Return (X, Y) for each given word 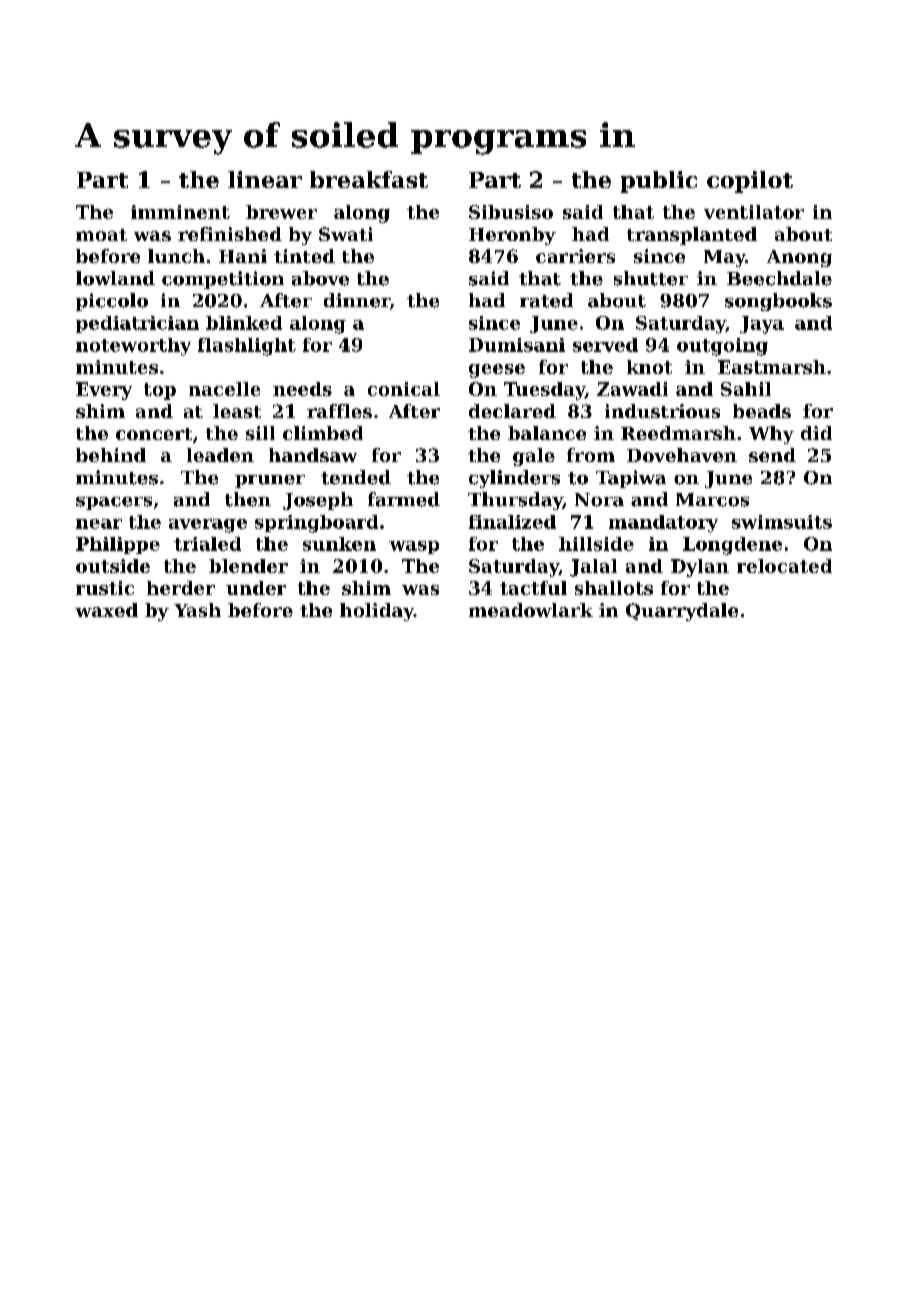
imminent (180, 212)
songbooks (778, 302)
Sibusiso (511, 212)
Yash (197, 610)
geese (497, 371)
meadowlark (531, 610)
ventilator (754, 212)
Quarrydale (682, 612)
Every (104, 391)
